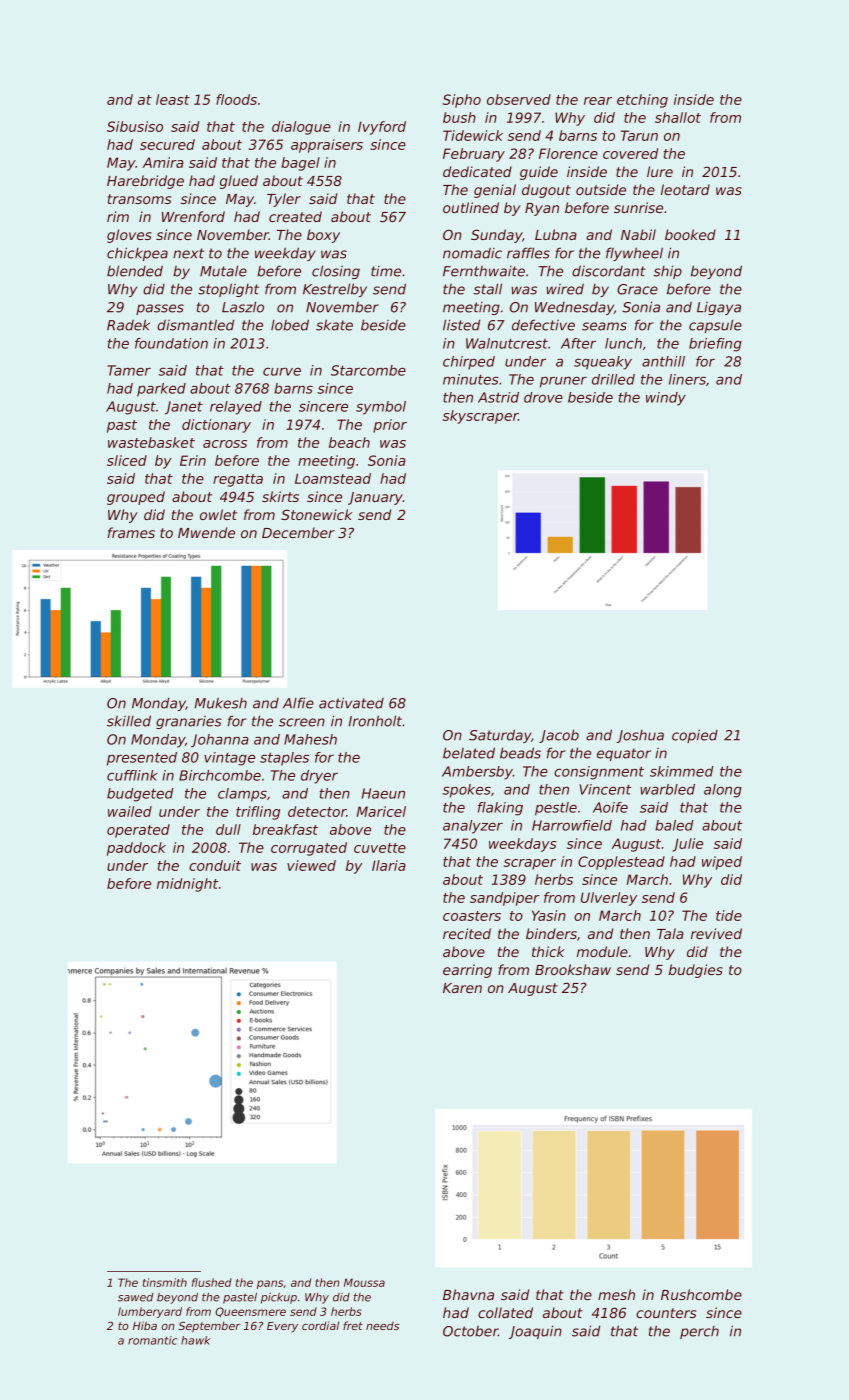 This image has width=849, height=1400. What do you see at coordinates (695, 736) in the image?
I see `copied` at bounding box center [695, 736].
